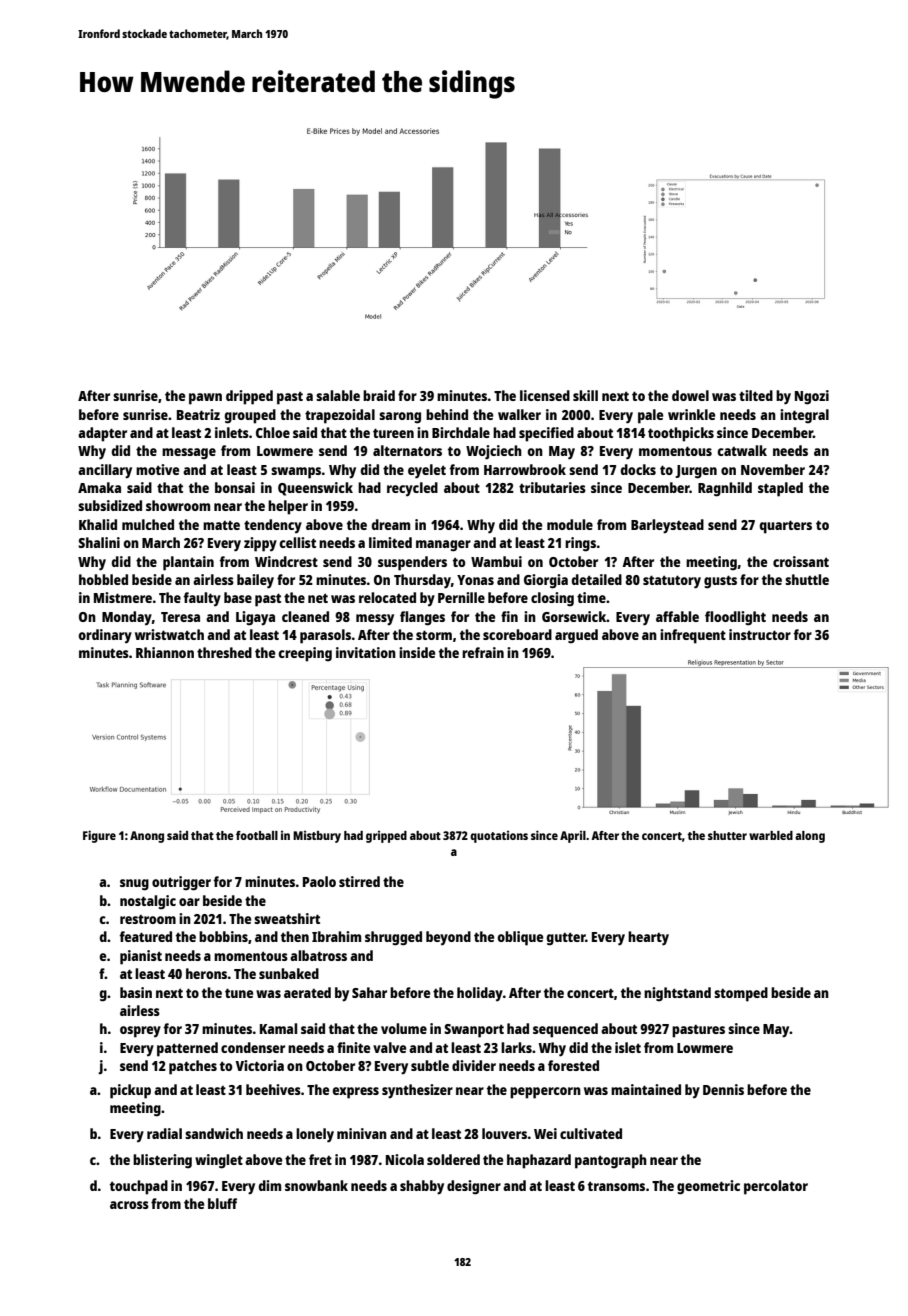 The width and height of the document is (908, 1316). What do you see at coordinates (483, 652) in the document?
I see `refrain` at bounding box center [483, 652].
